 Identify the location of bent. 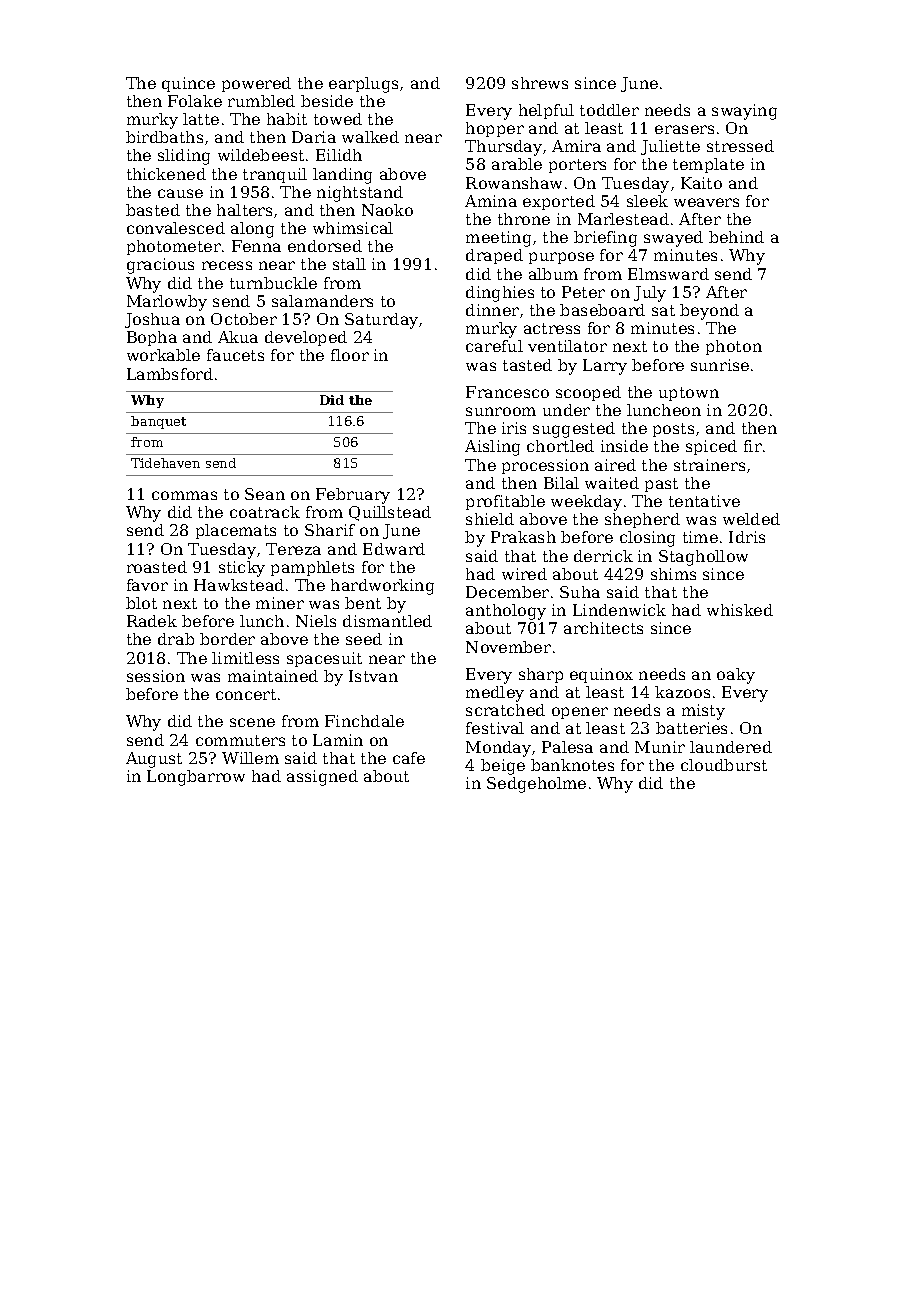
(363, 603).
